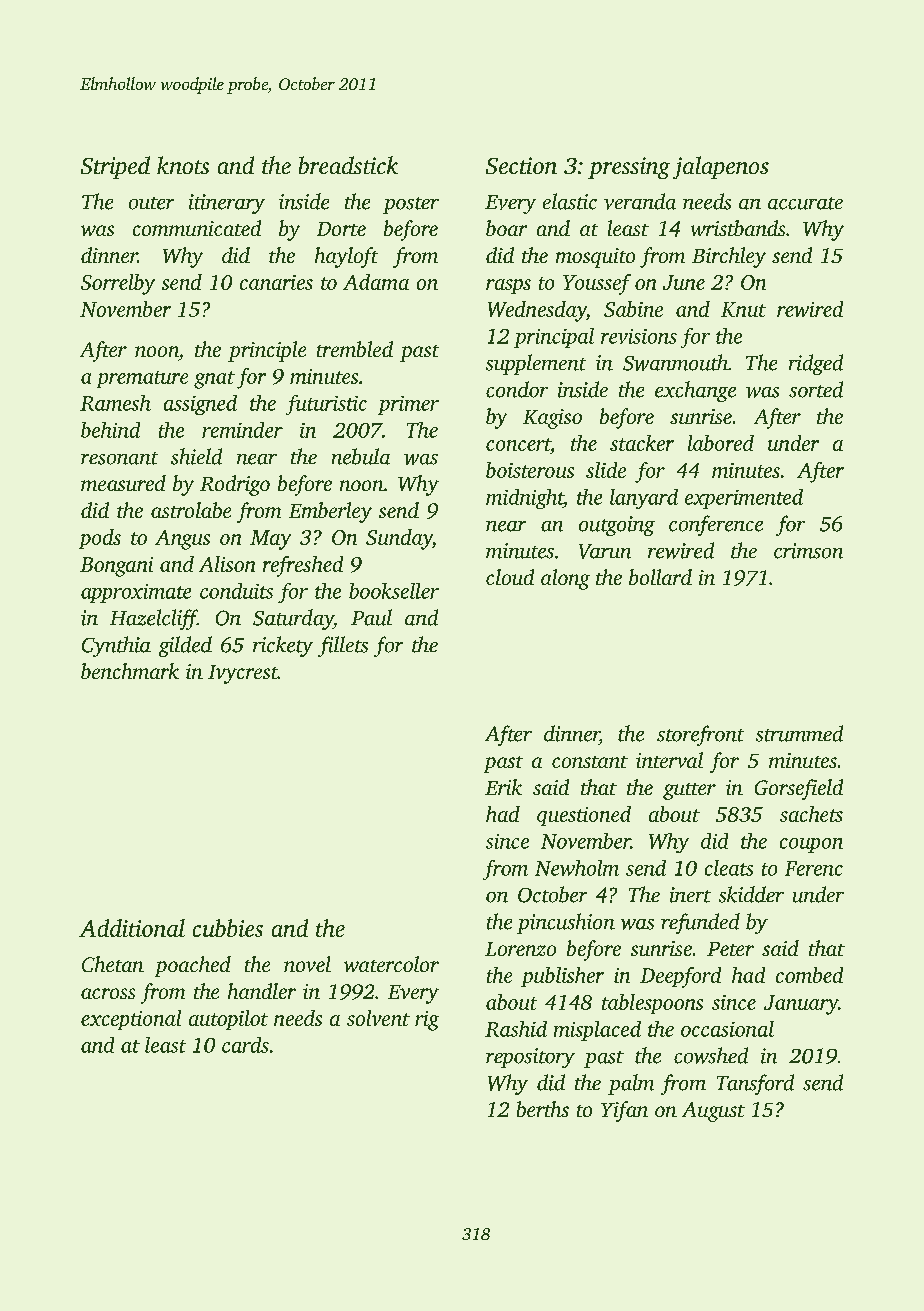 Image resolution: width=924 pixels, height=1311 pixels. I want to click on publisher, so click(562, 977).
